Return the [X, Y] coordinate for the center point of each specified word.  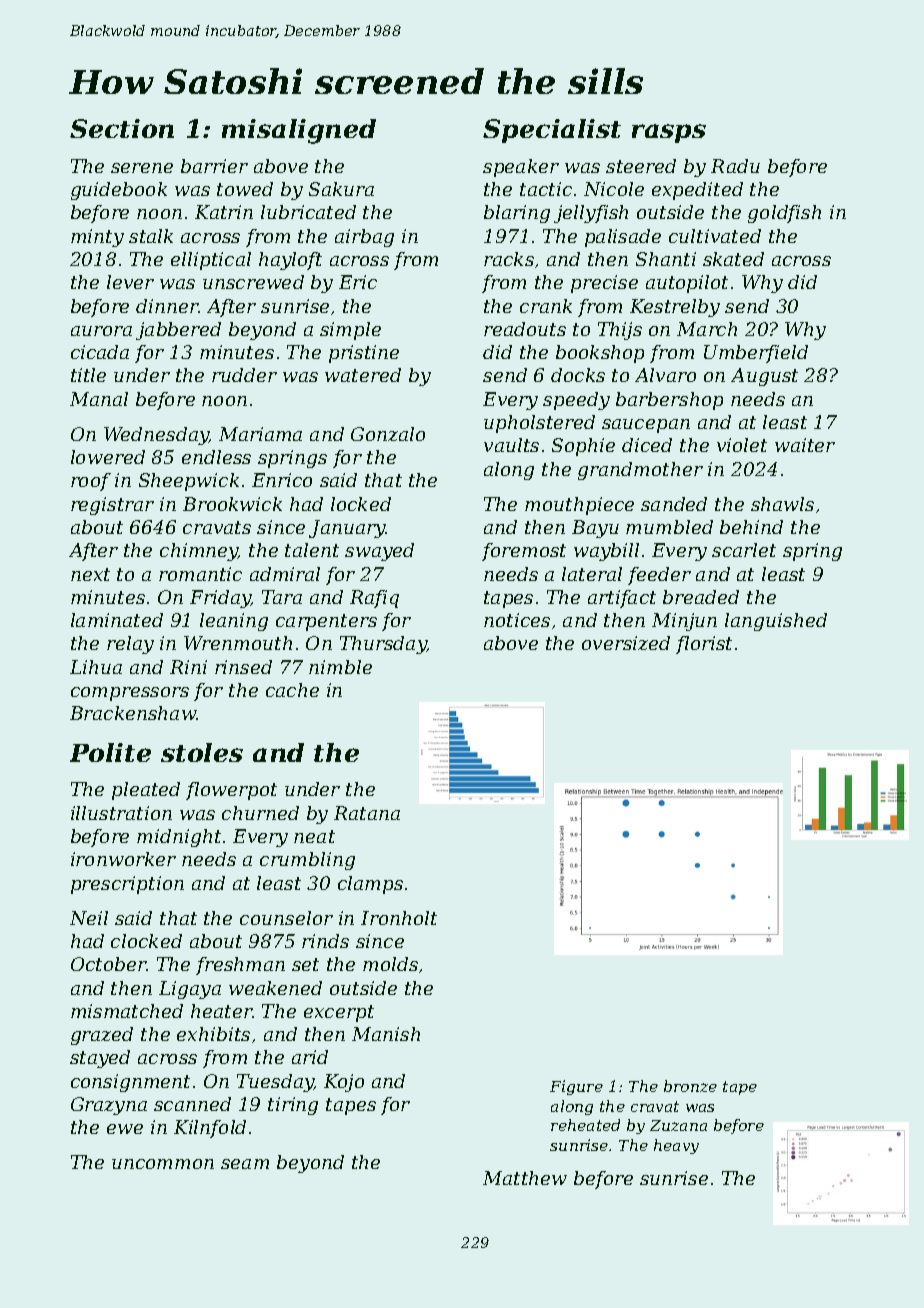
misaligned [299, 131]
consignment [130, 1083]
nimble [340, 667]
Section [122, 128]
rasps [669, 133]
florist [704, 645]
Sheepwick [189, 482]
